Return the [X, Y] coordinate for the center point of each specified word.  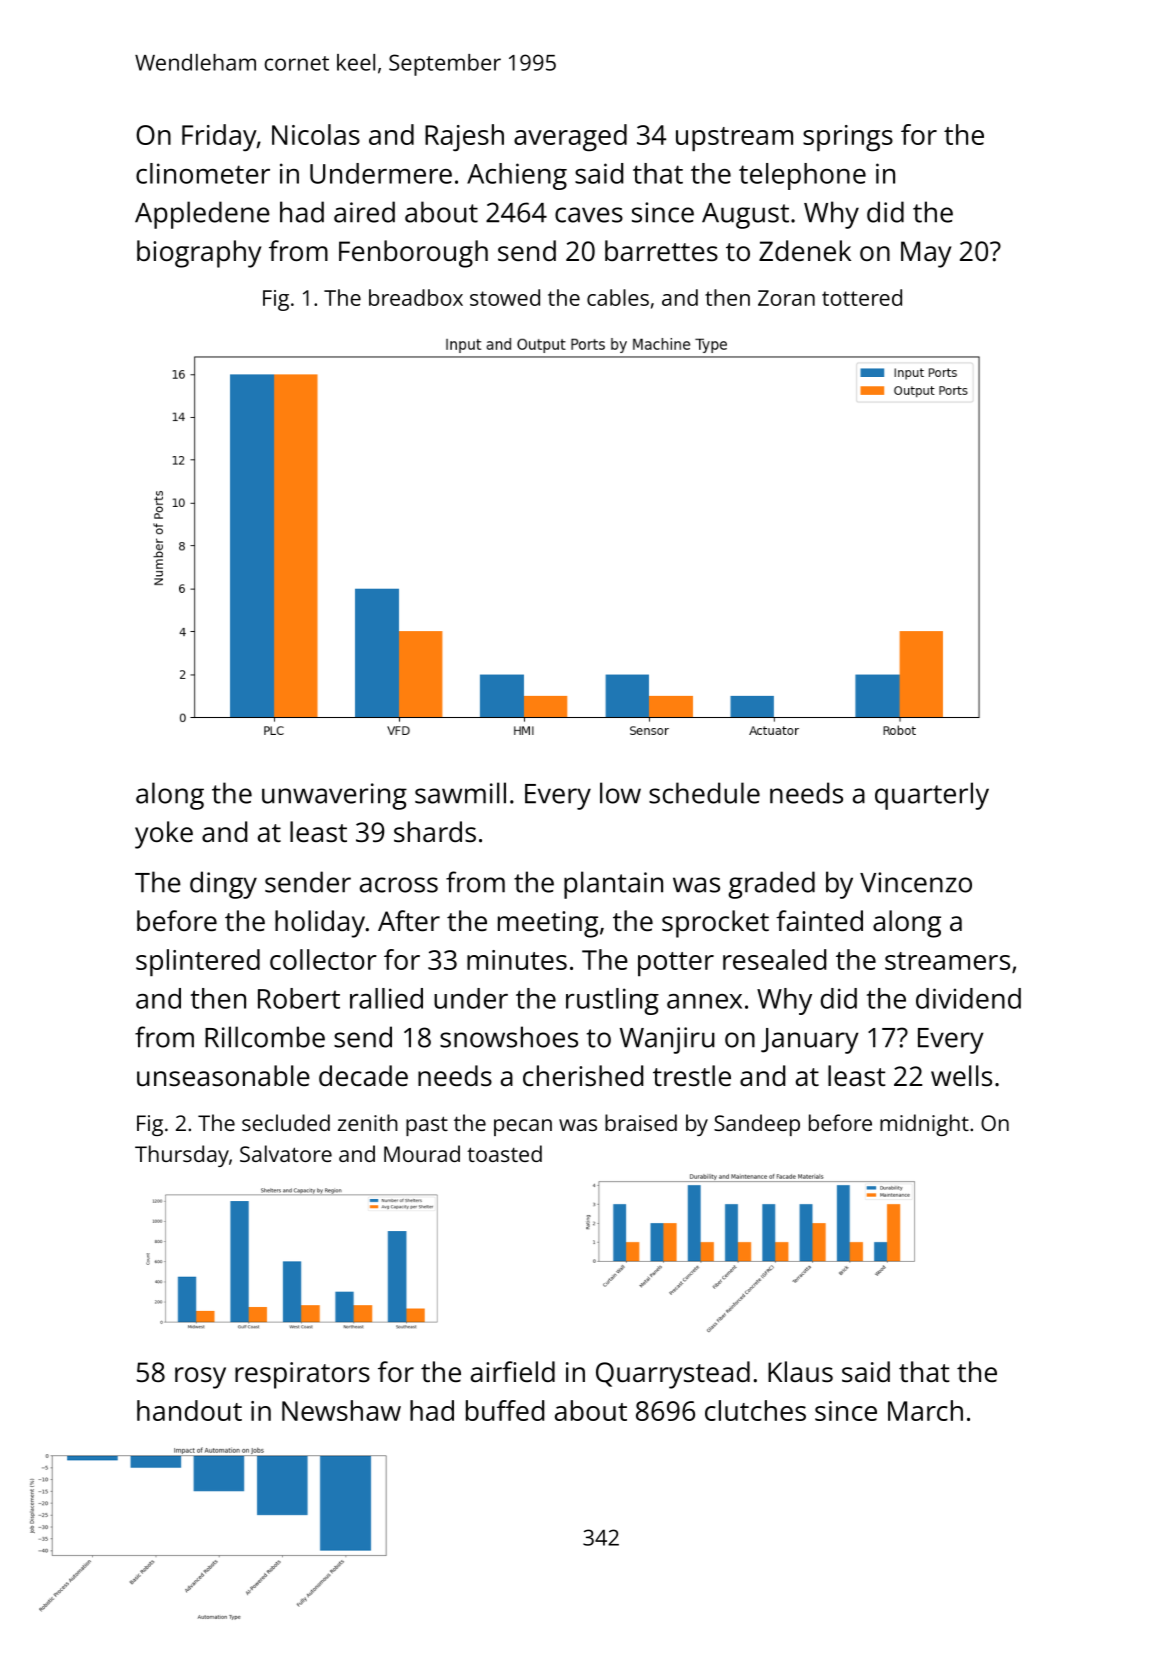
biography [199, 254]
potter [676, 964]
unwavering [334, 796]
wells [961, 1076]
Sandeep [757, 1125]
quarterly [932, 796]
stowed [505, 297]
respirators [302, 1375]
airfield [513, 1371]
